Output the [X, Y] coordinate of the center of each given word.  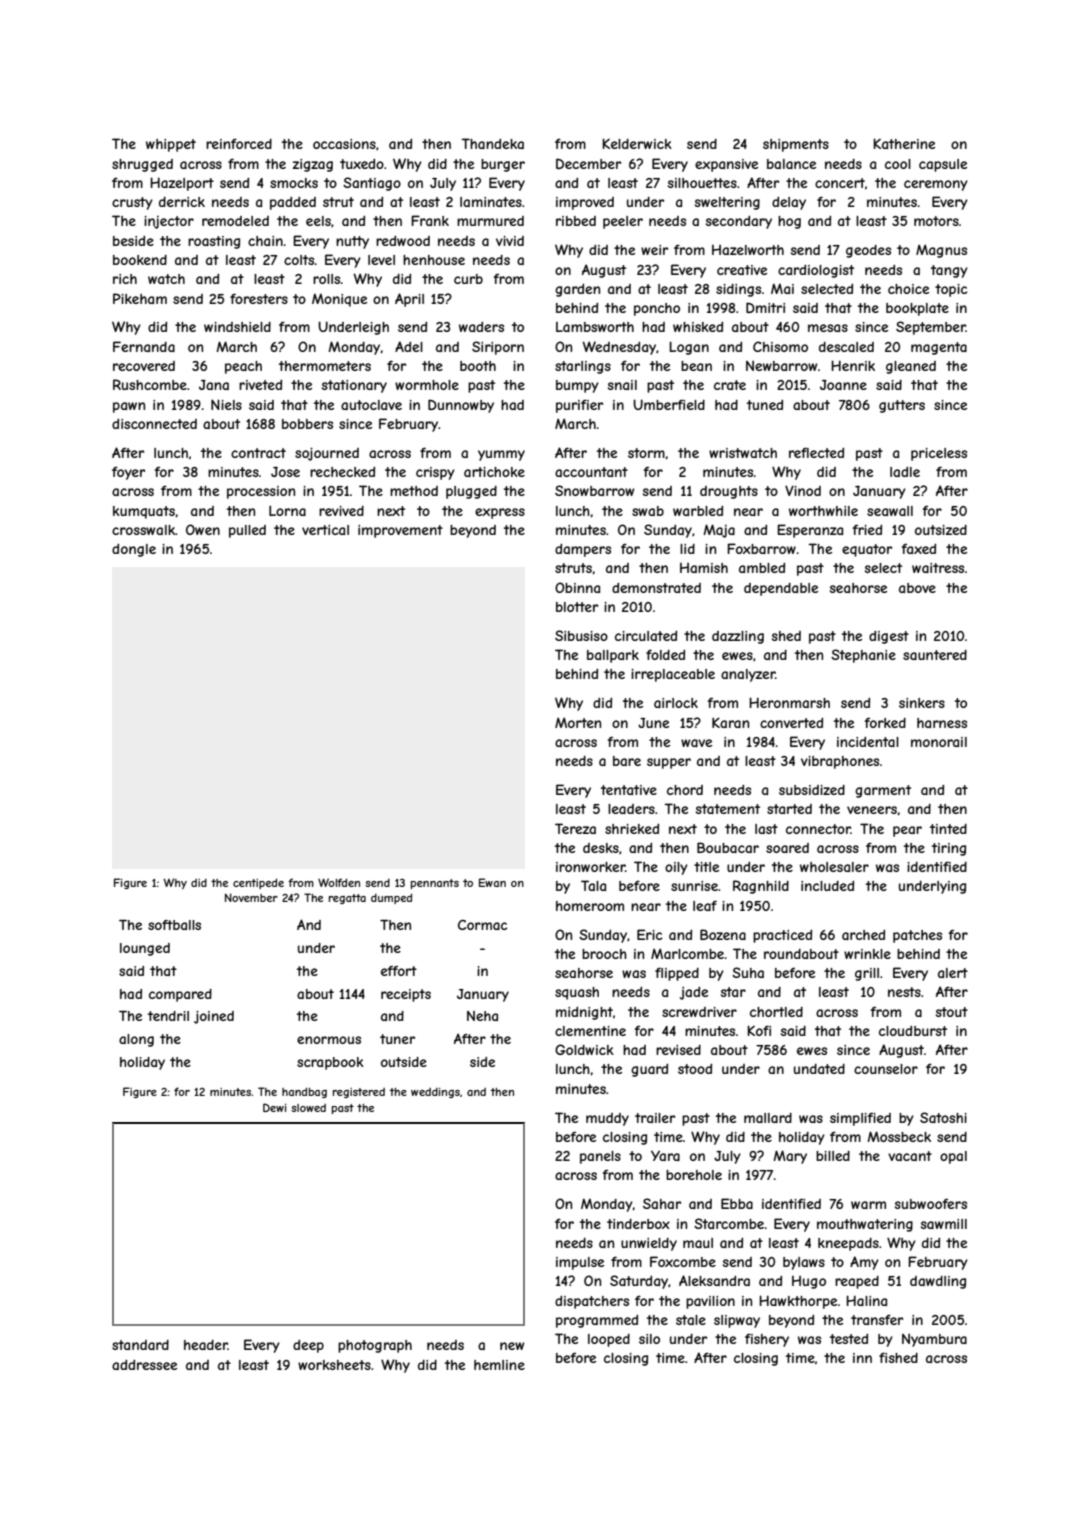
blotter [577, 607]
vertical [325, 530]
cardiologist [816, 271]
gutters [902, 406]
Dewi [274, 1107]
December [588, 163]
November [251, 897]
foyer [128, 473]
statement [728, 809]
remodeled [235, 221]
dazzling [738, 637]
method [414, 491]
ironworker [590, 867]
